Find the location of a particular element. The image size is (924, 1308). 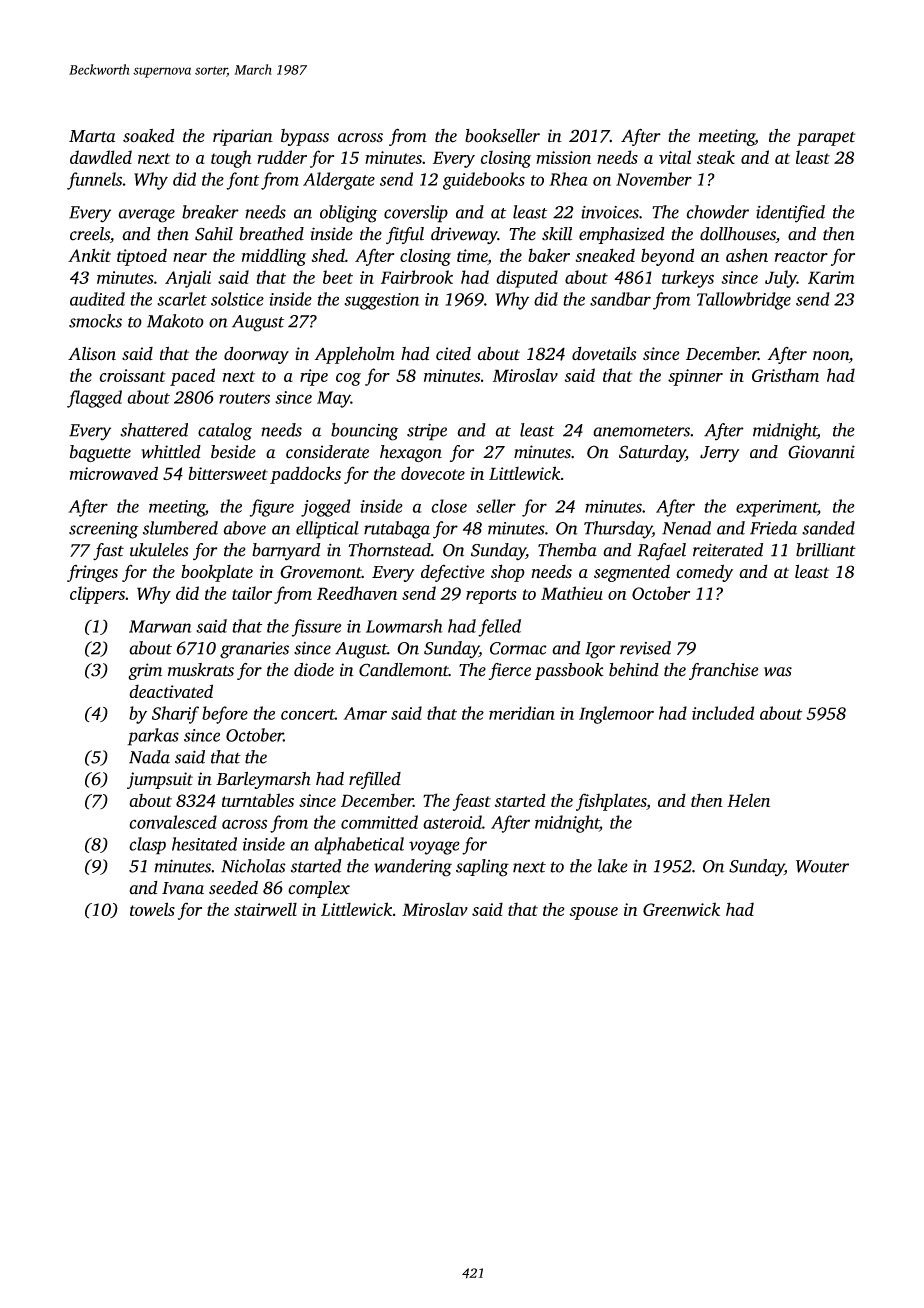

Marwan is located at coordinates (160, 626).
